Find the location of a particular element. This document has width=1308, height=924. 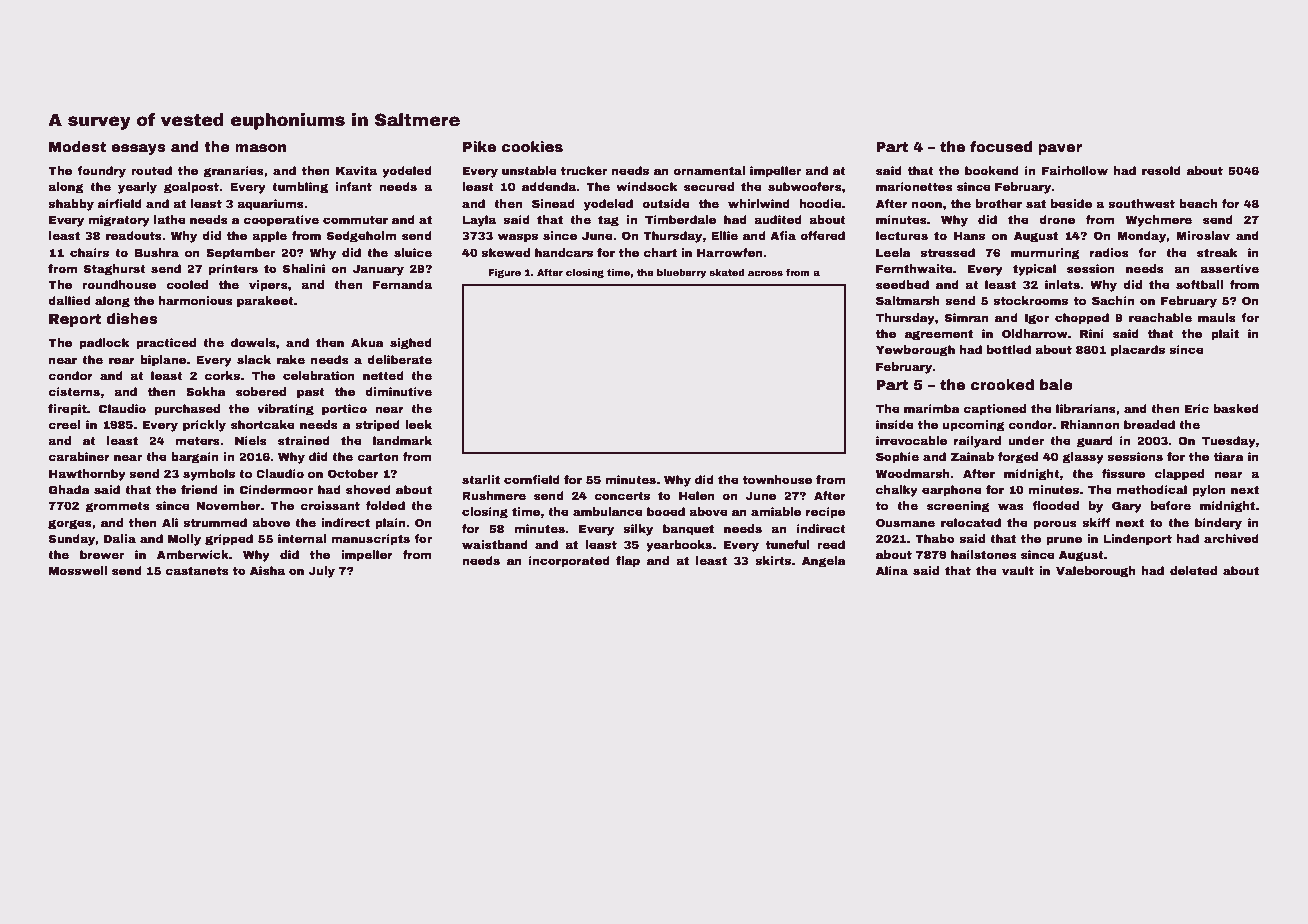

addenda is located at coordinates (549, 186).
